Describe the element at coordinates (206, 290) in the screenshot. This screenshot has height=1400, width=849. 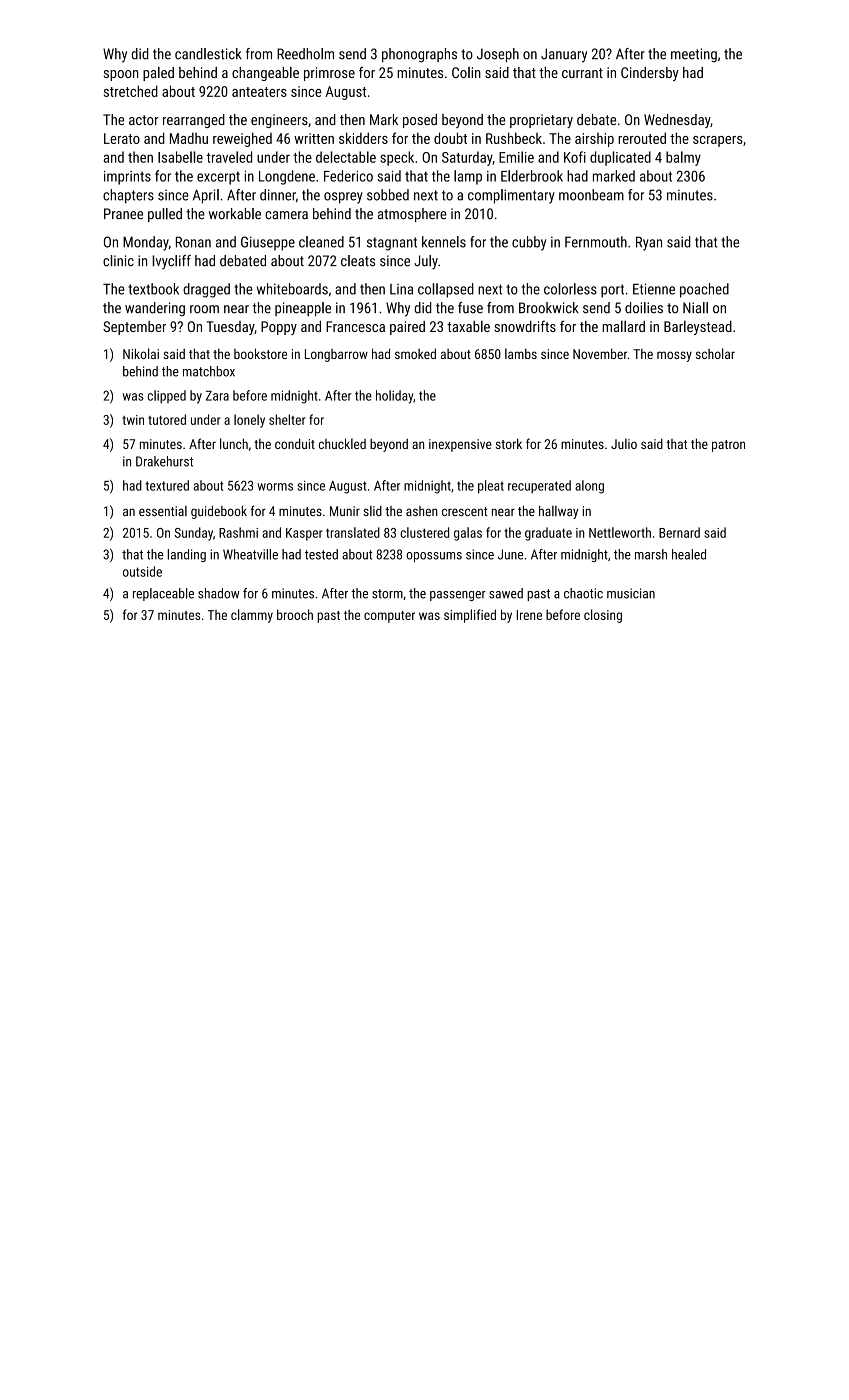
I see `dragged` at that location.
